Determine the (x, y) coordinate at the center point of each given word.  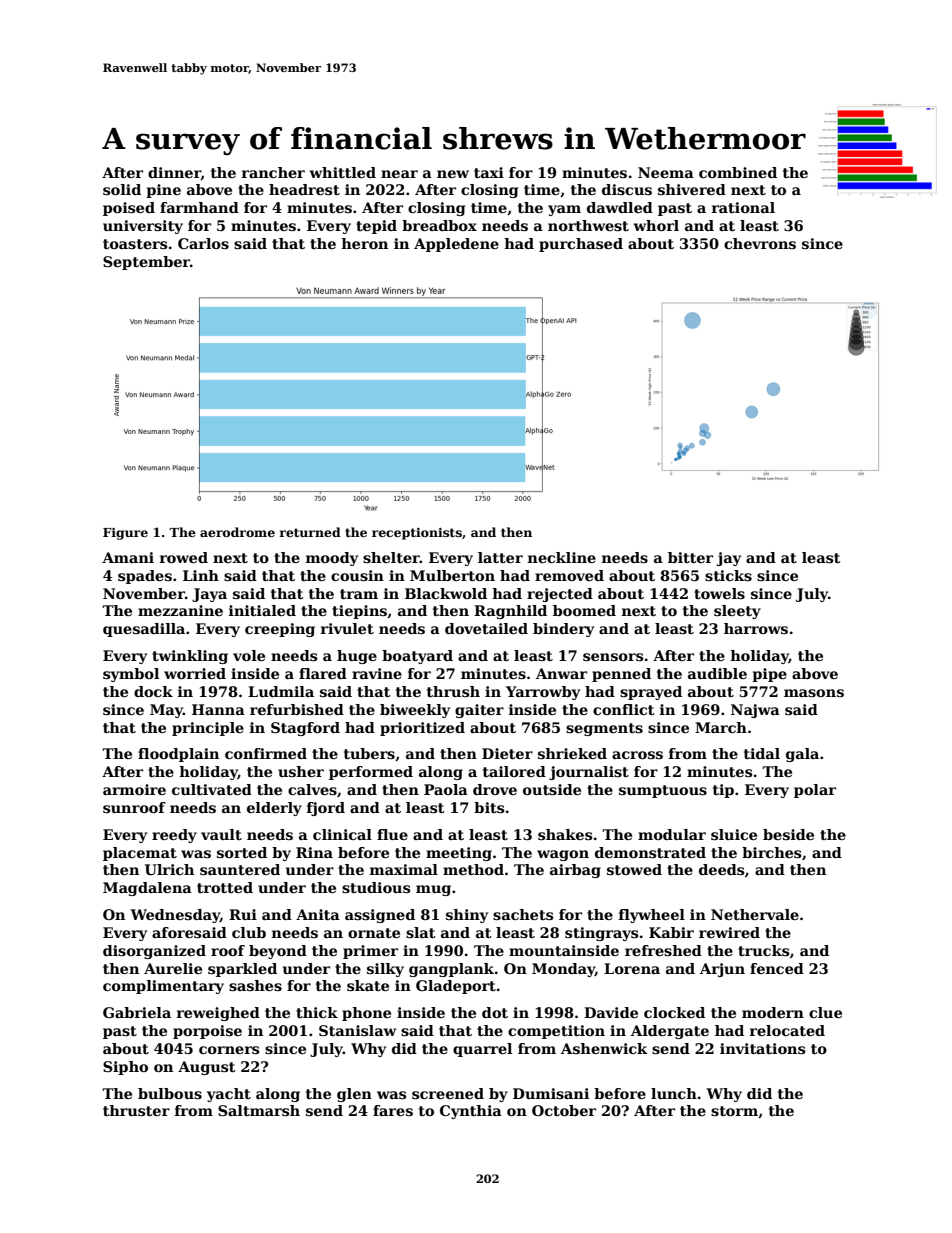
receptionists (417, 534)
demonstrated (650, 852)
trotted (225, 887)
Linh (201, 575)
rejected (560, 595)
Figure (125, 534)
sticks (728, 575)
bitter (690, 557)
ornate (374, 933)
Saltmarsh (259, 1110)
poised (129, 209)
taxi (489, 172)
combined (738, 172)
